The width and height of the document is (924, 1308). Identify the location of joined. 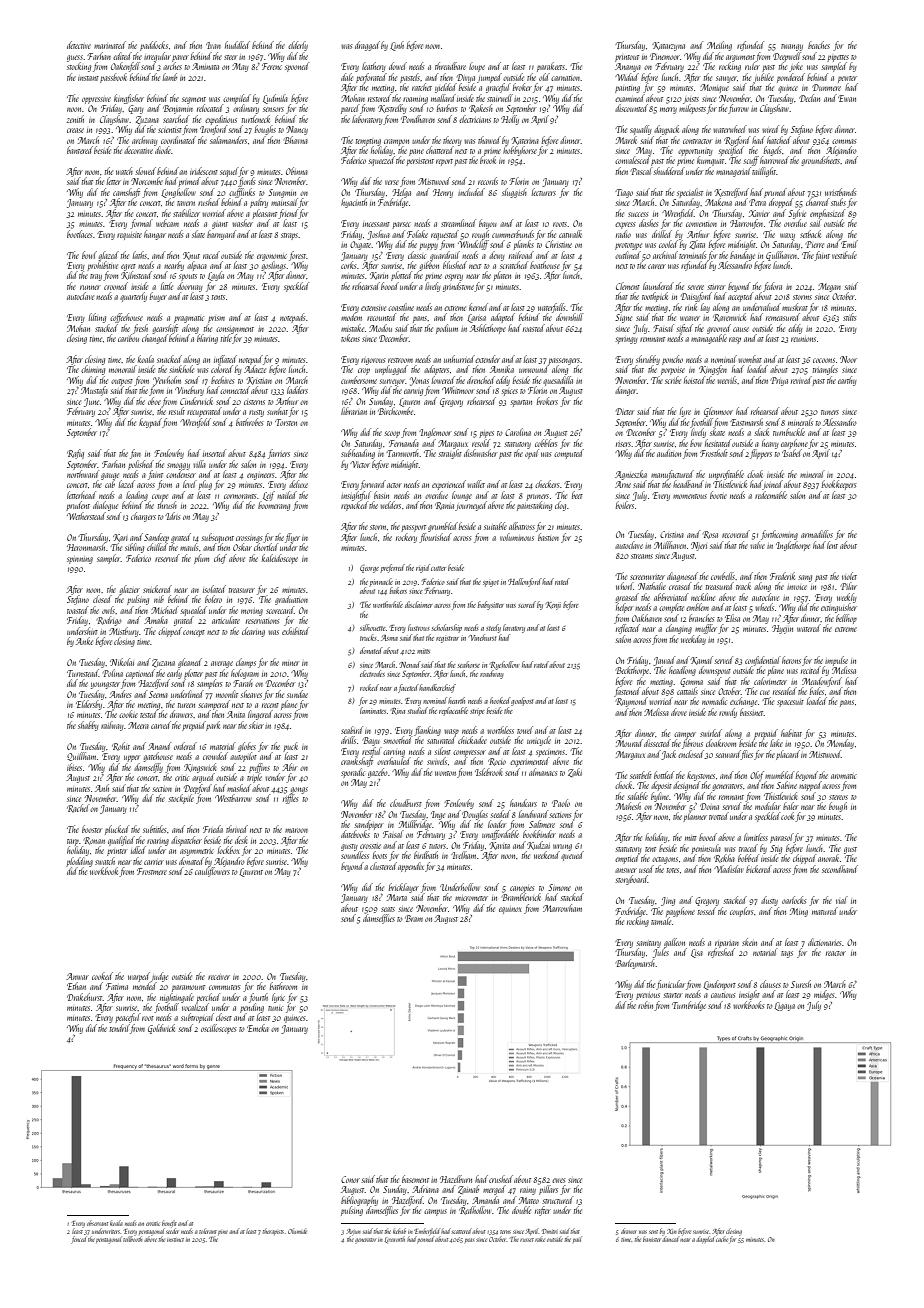
(773, 485).
